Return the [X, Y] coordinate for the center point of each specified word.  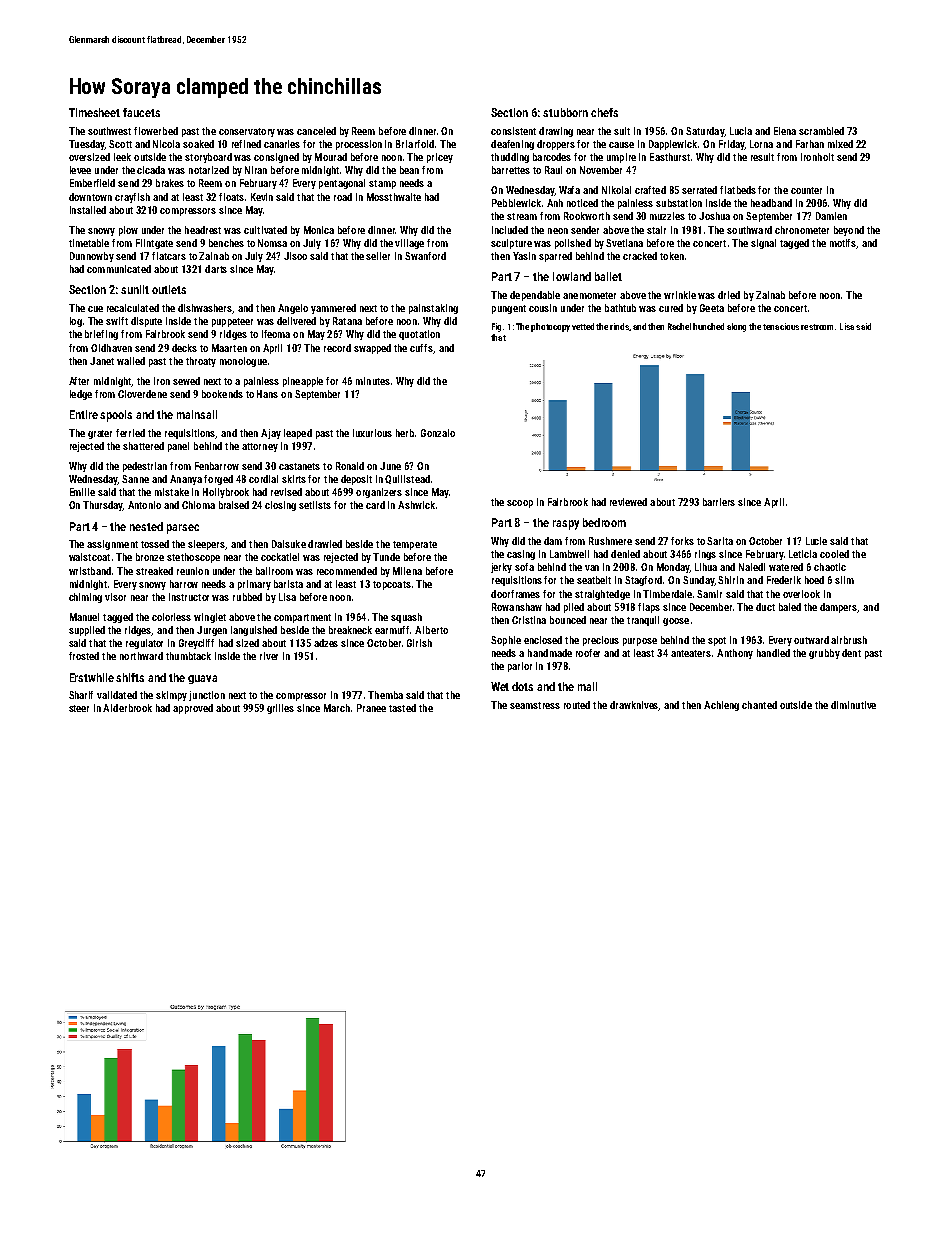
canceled [316, 131]
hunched [708, 326]
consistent [513, 131]
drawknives [634, 706]
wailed [131, 361]
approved [193, 709]
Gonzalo [438, 433]
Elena [785, 131]
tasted [402, 708]
